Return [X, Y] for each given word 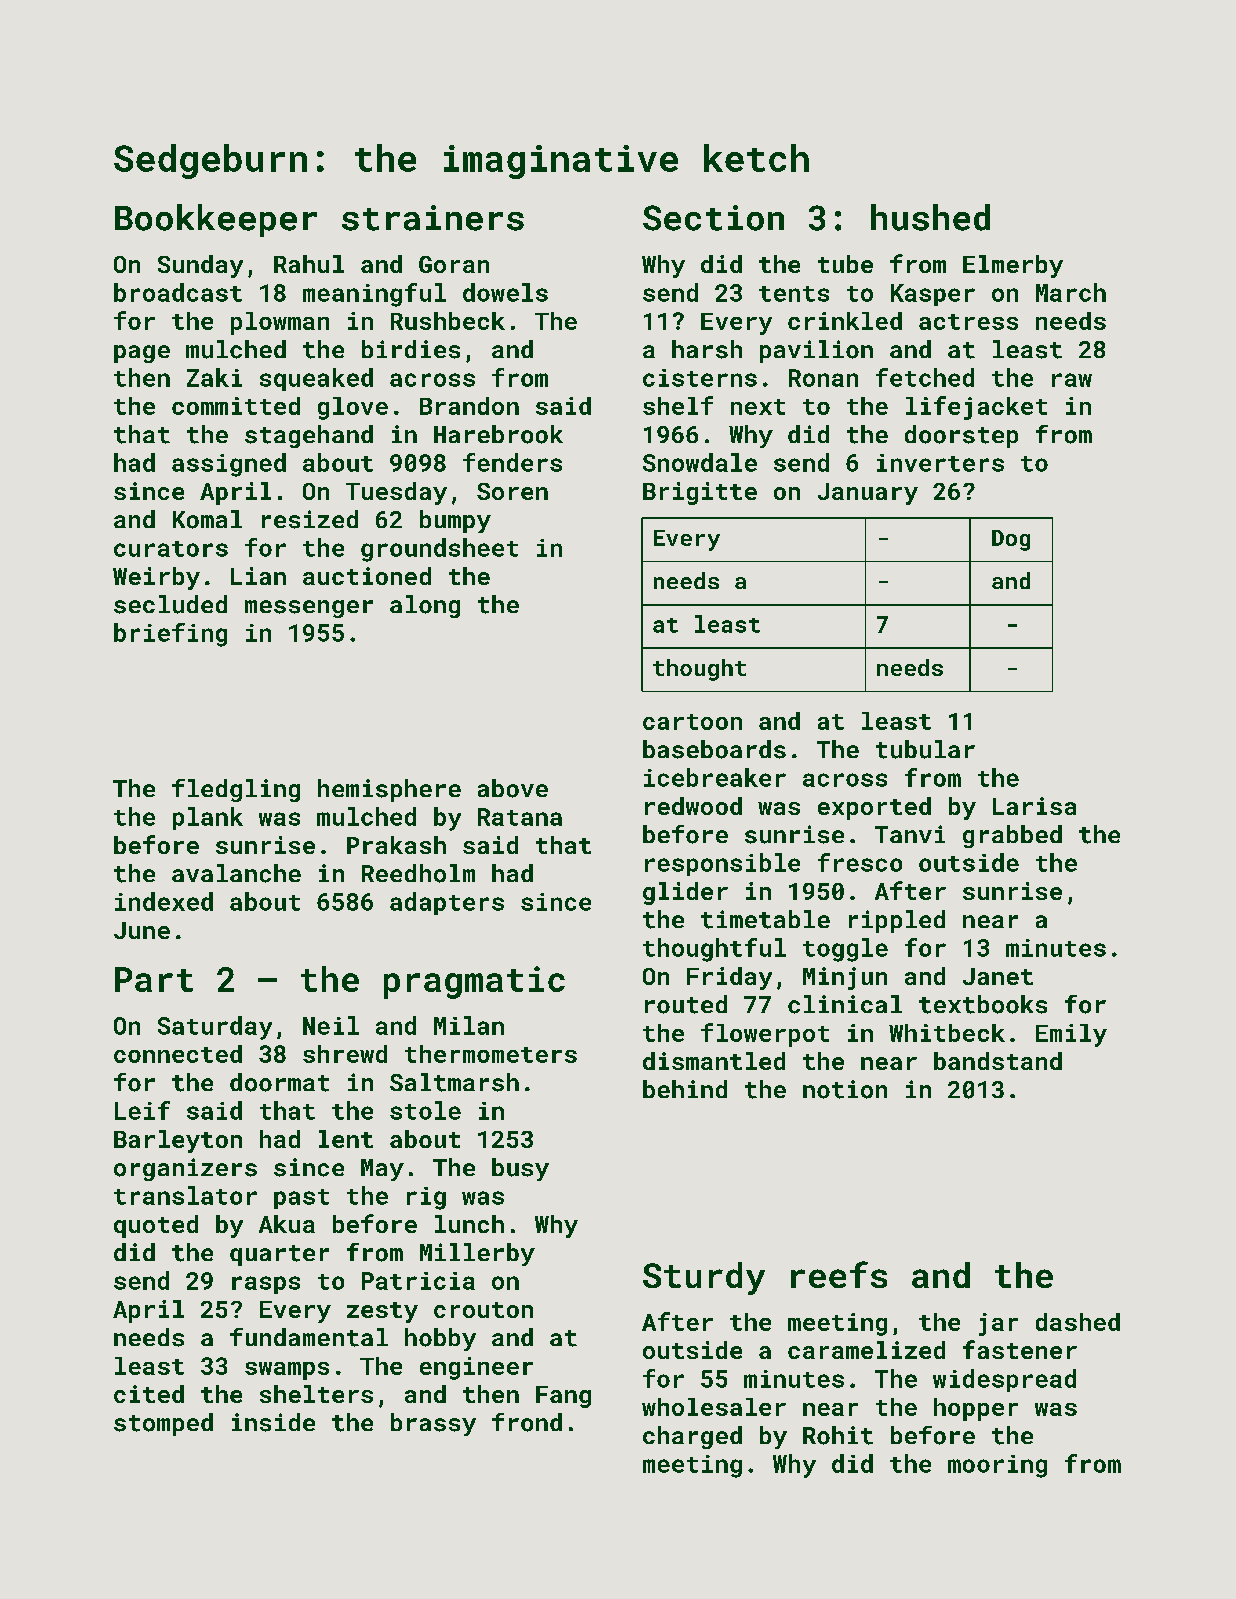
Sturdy [704, 1278]
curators [171, 549]
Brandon [469, 406]
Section [713, 218]
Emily [1071, 1035]
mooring [997, 1466]
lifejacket [976, 408]
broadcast [178, 292]
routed [686, 1004]
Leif [142, 1110]
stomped [163, 1424]
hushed [930, 217]
